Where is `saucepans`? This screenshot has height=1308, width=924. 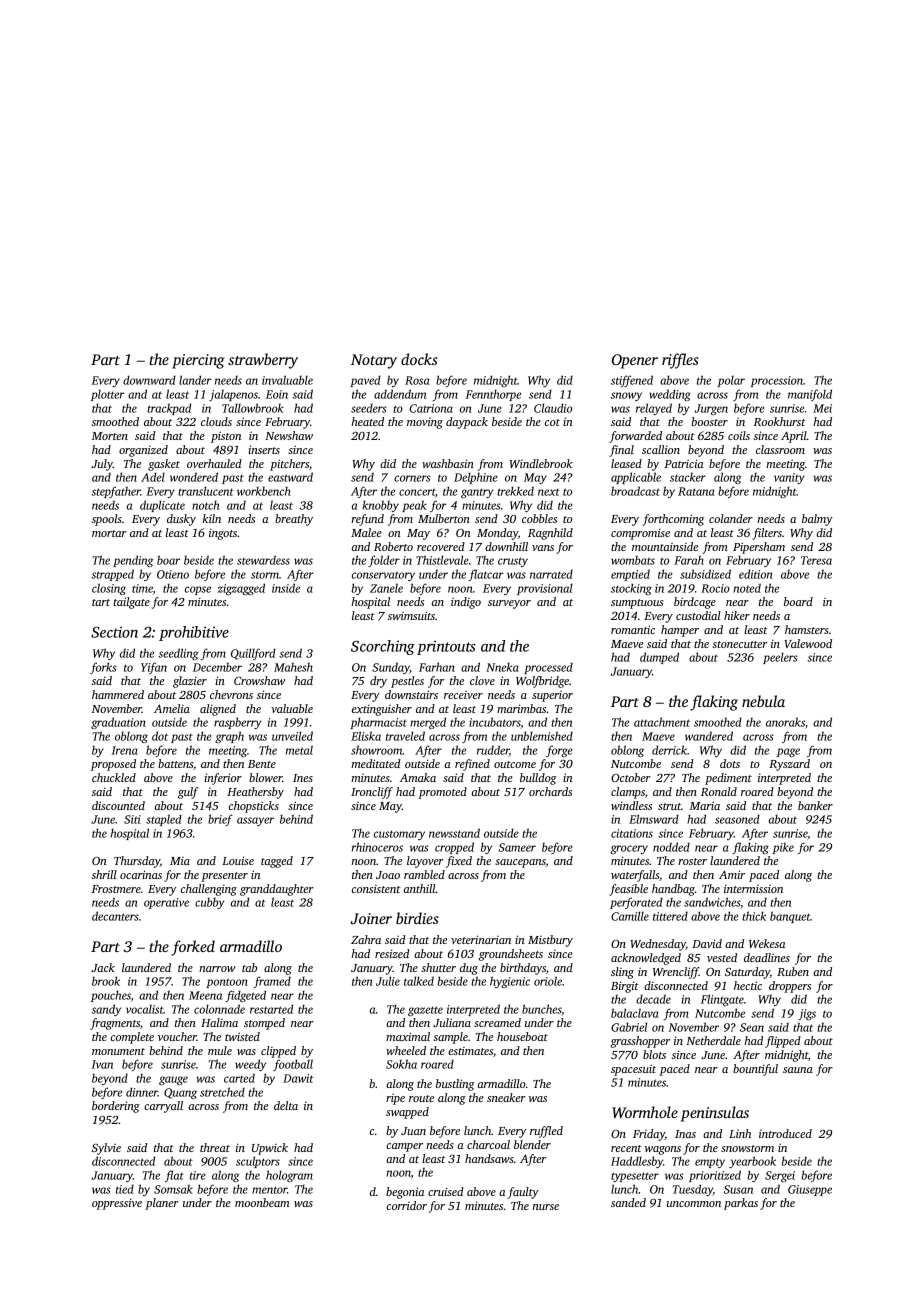
saucepans is located at coordinates (520, 863).
